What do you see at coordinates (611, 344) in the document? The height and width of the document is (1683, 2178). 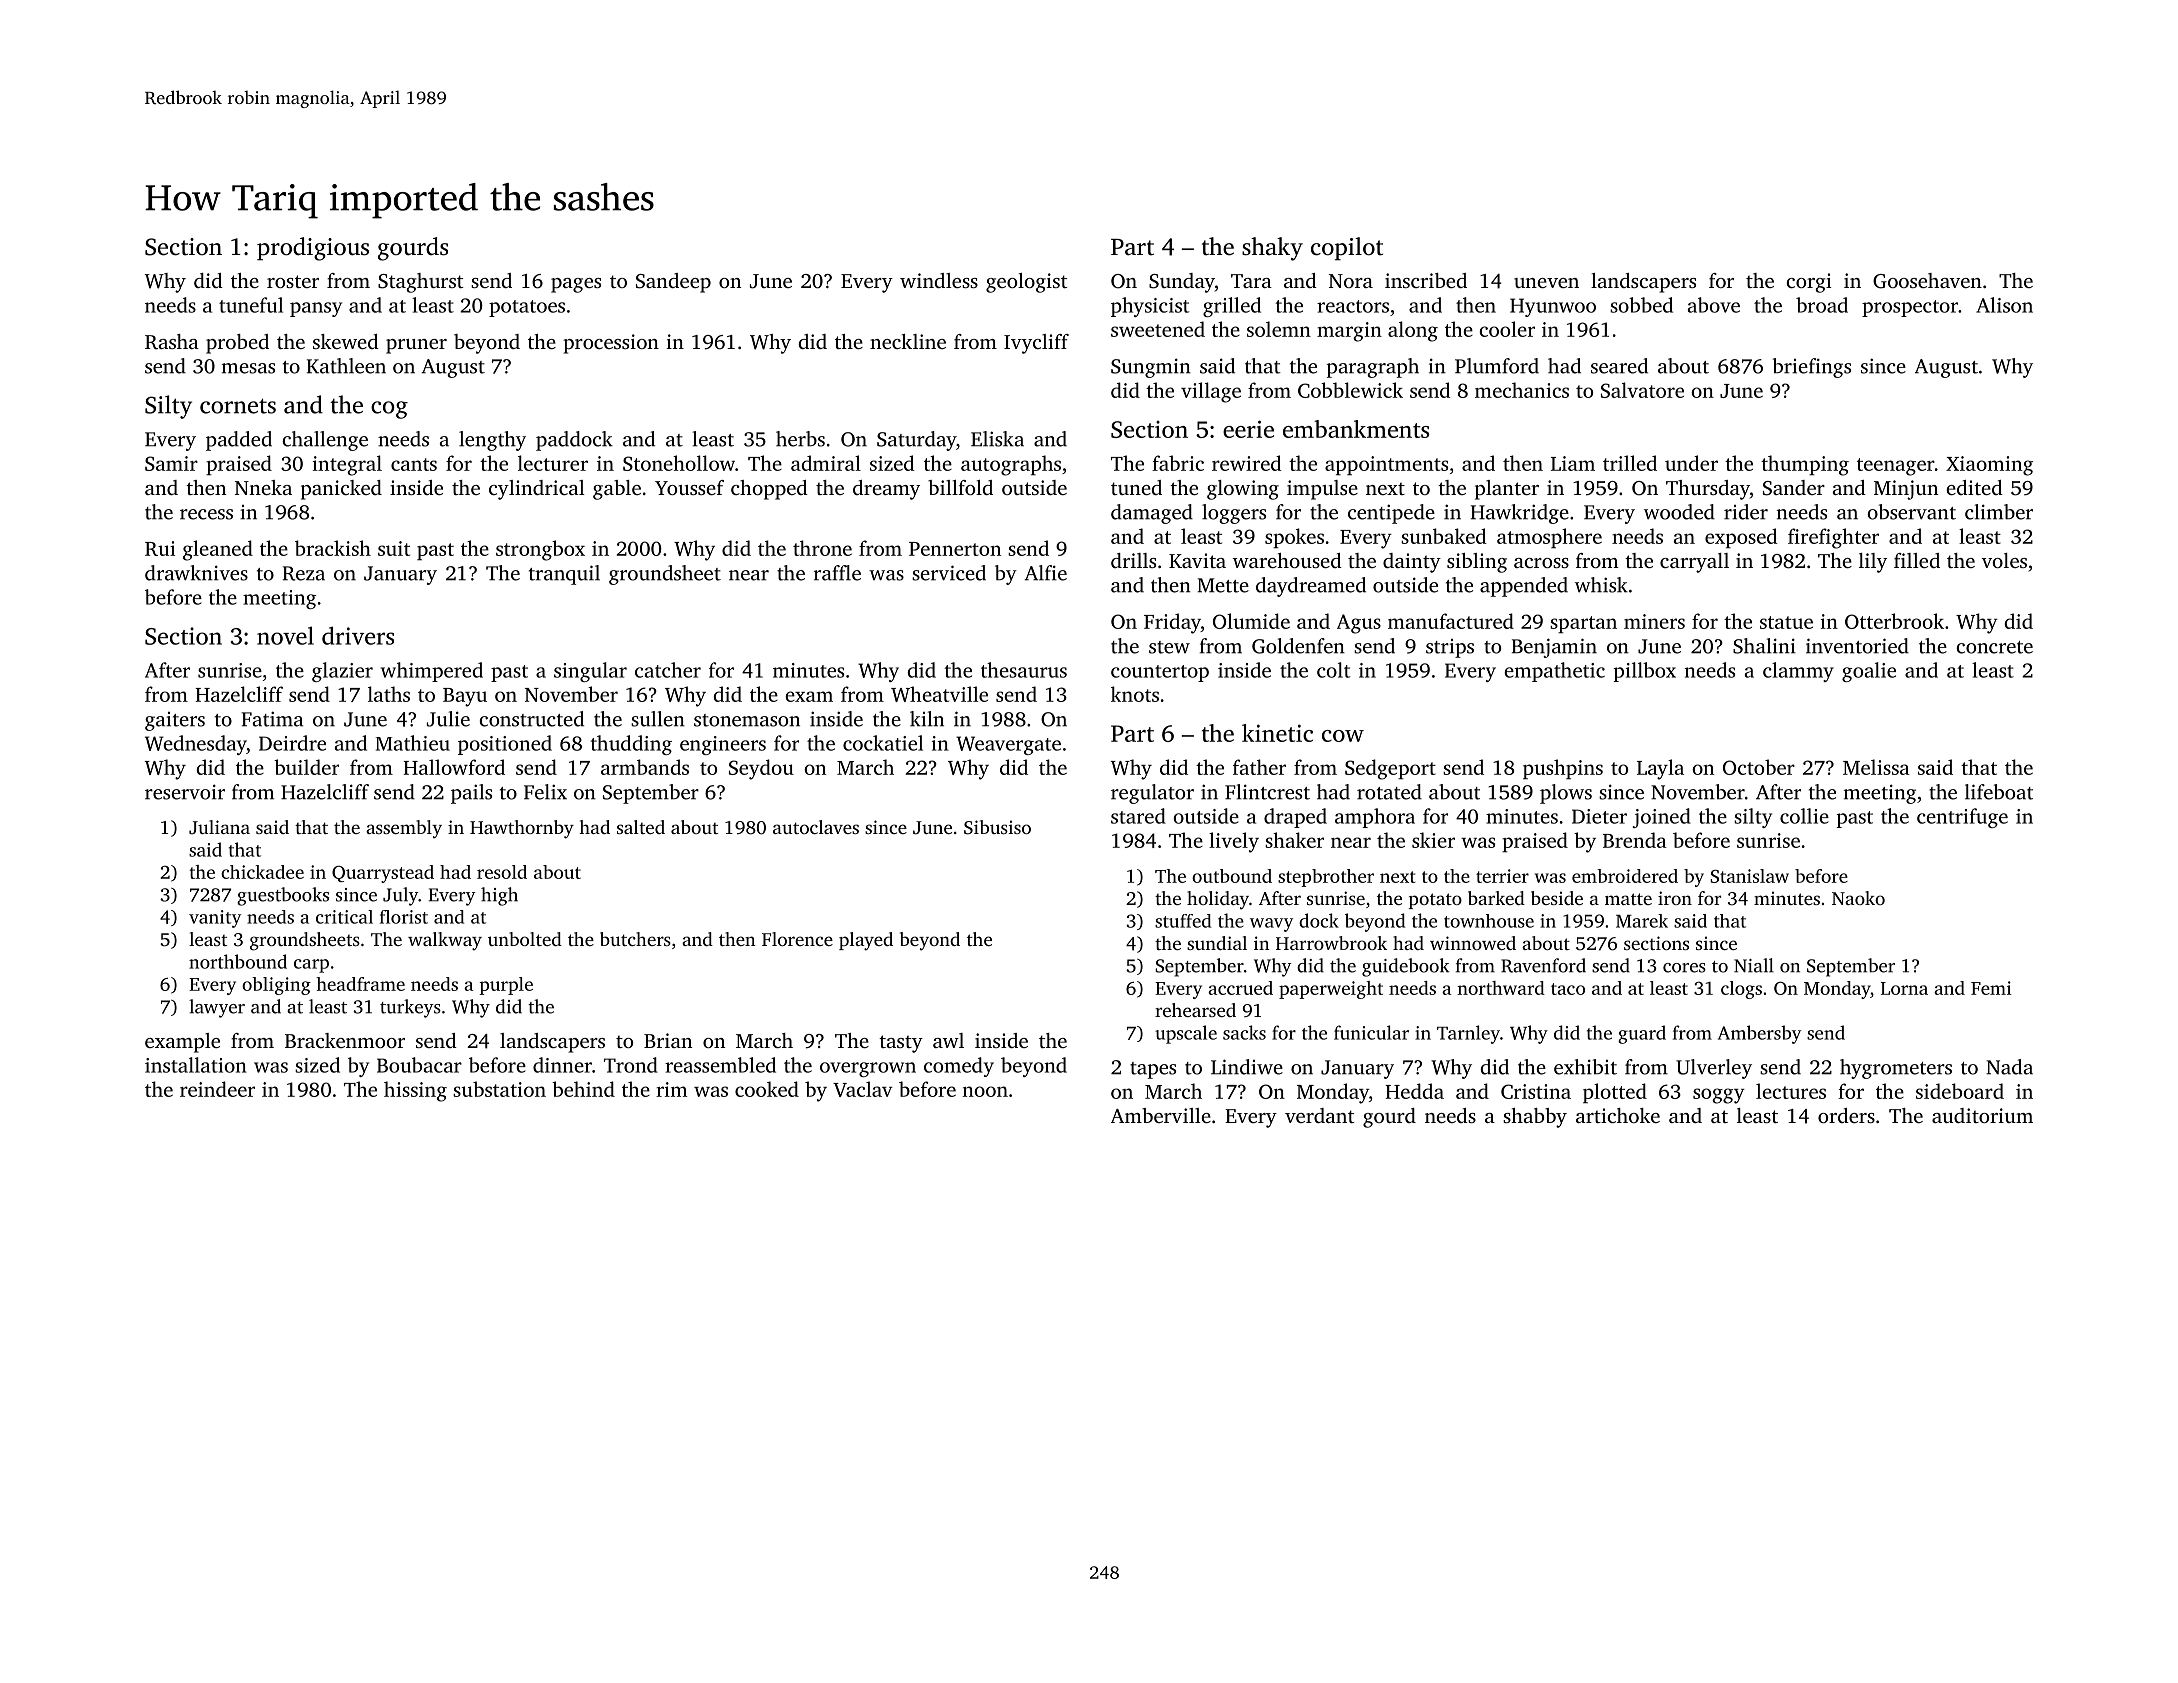 I see `procession` at bounding box center [611, 344].
